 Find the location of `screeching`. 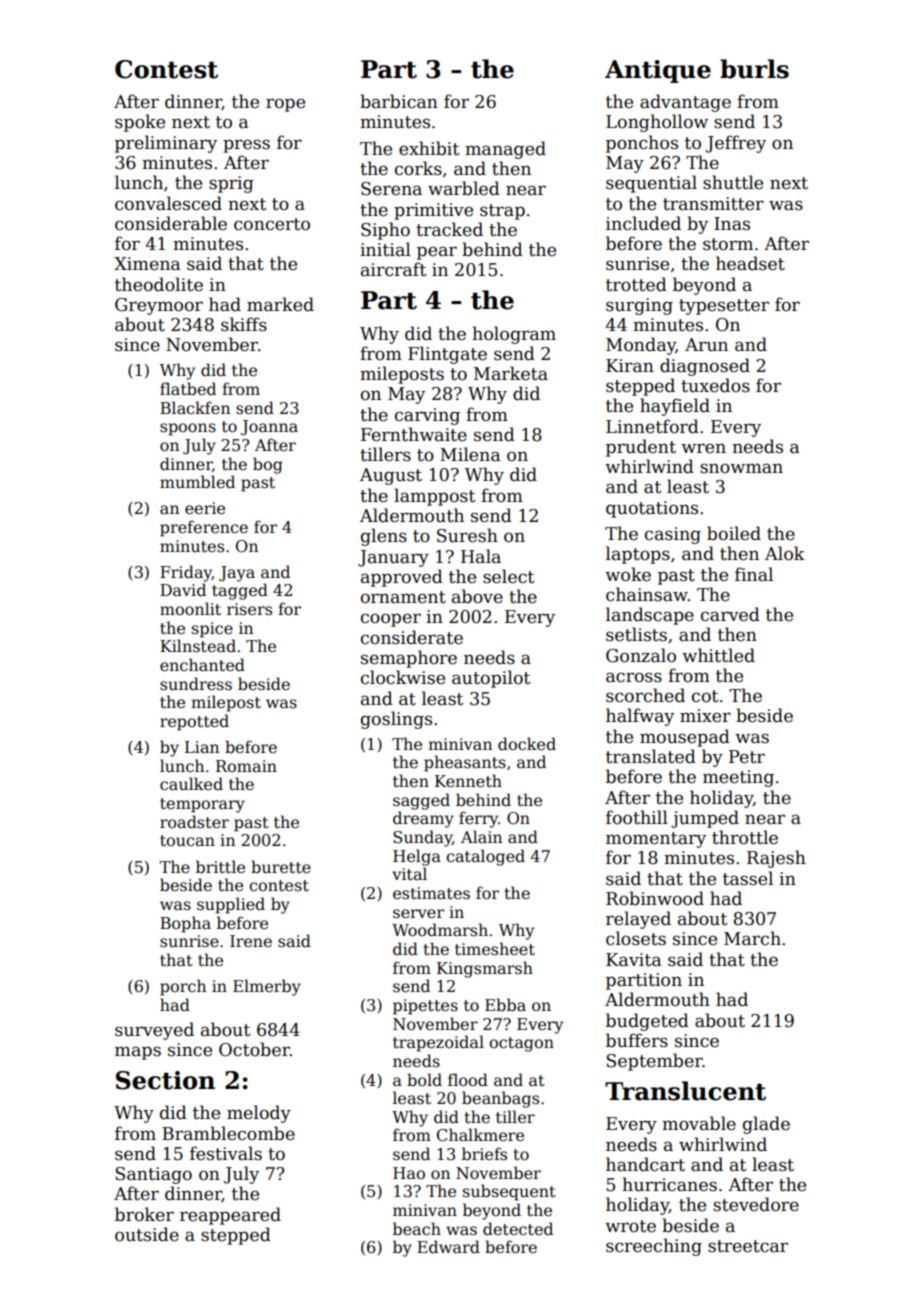

screeching is located at coordinates (654, 1247).
